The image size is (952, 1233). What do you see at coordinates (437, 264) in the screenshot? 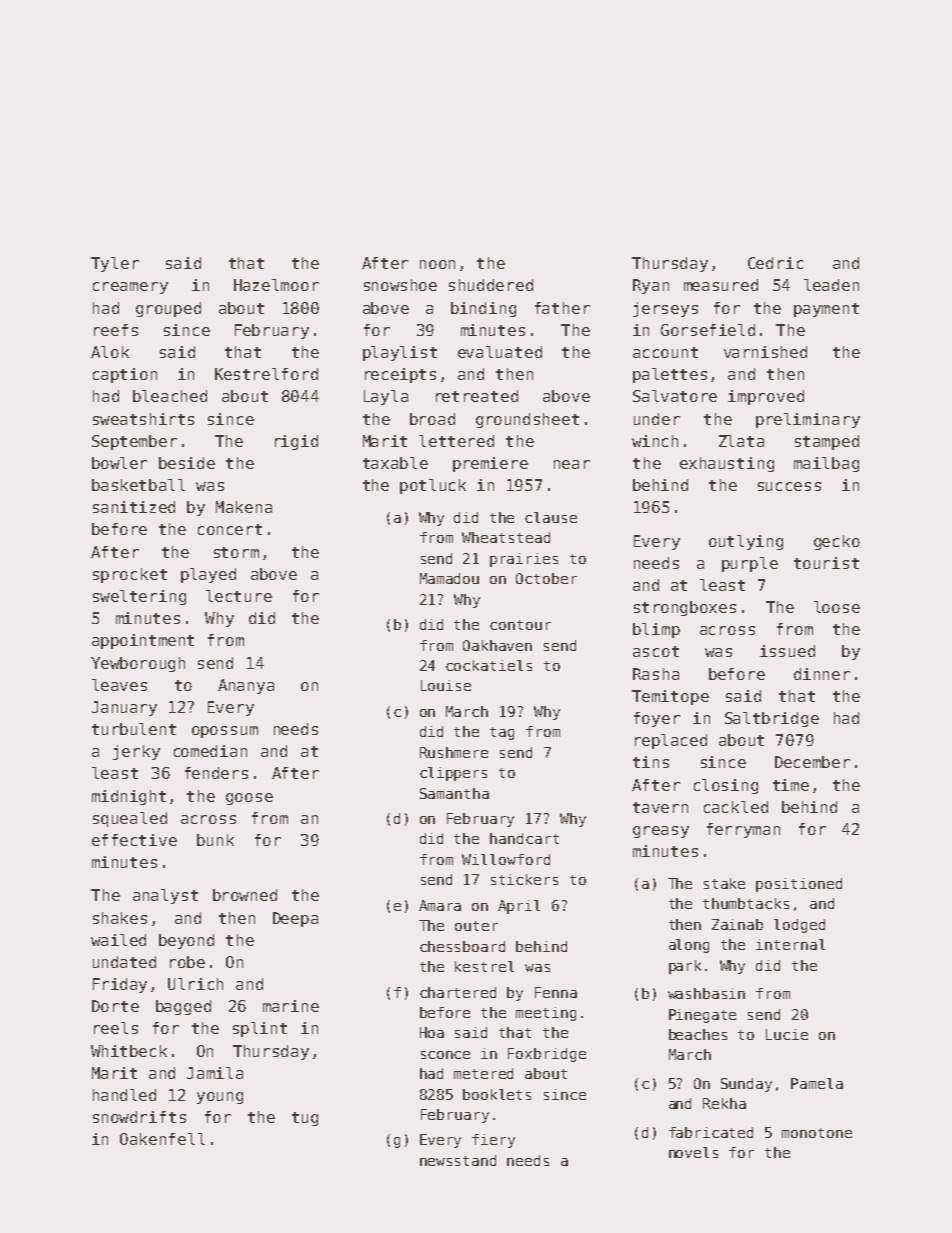
I see `noon` at bounding box center [437, 264].
